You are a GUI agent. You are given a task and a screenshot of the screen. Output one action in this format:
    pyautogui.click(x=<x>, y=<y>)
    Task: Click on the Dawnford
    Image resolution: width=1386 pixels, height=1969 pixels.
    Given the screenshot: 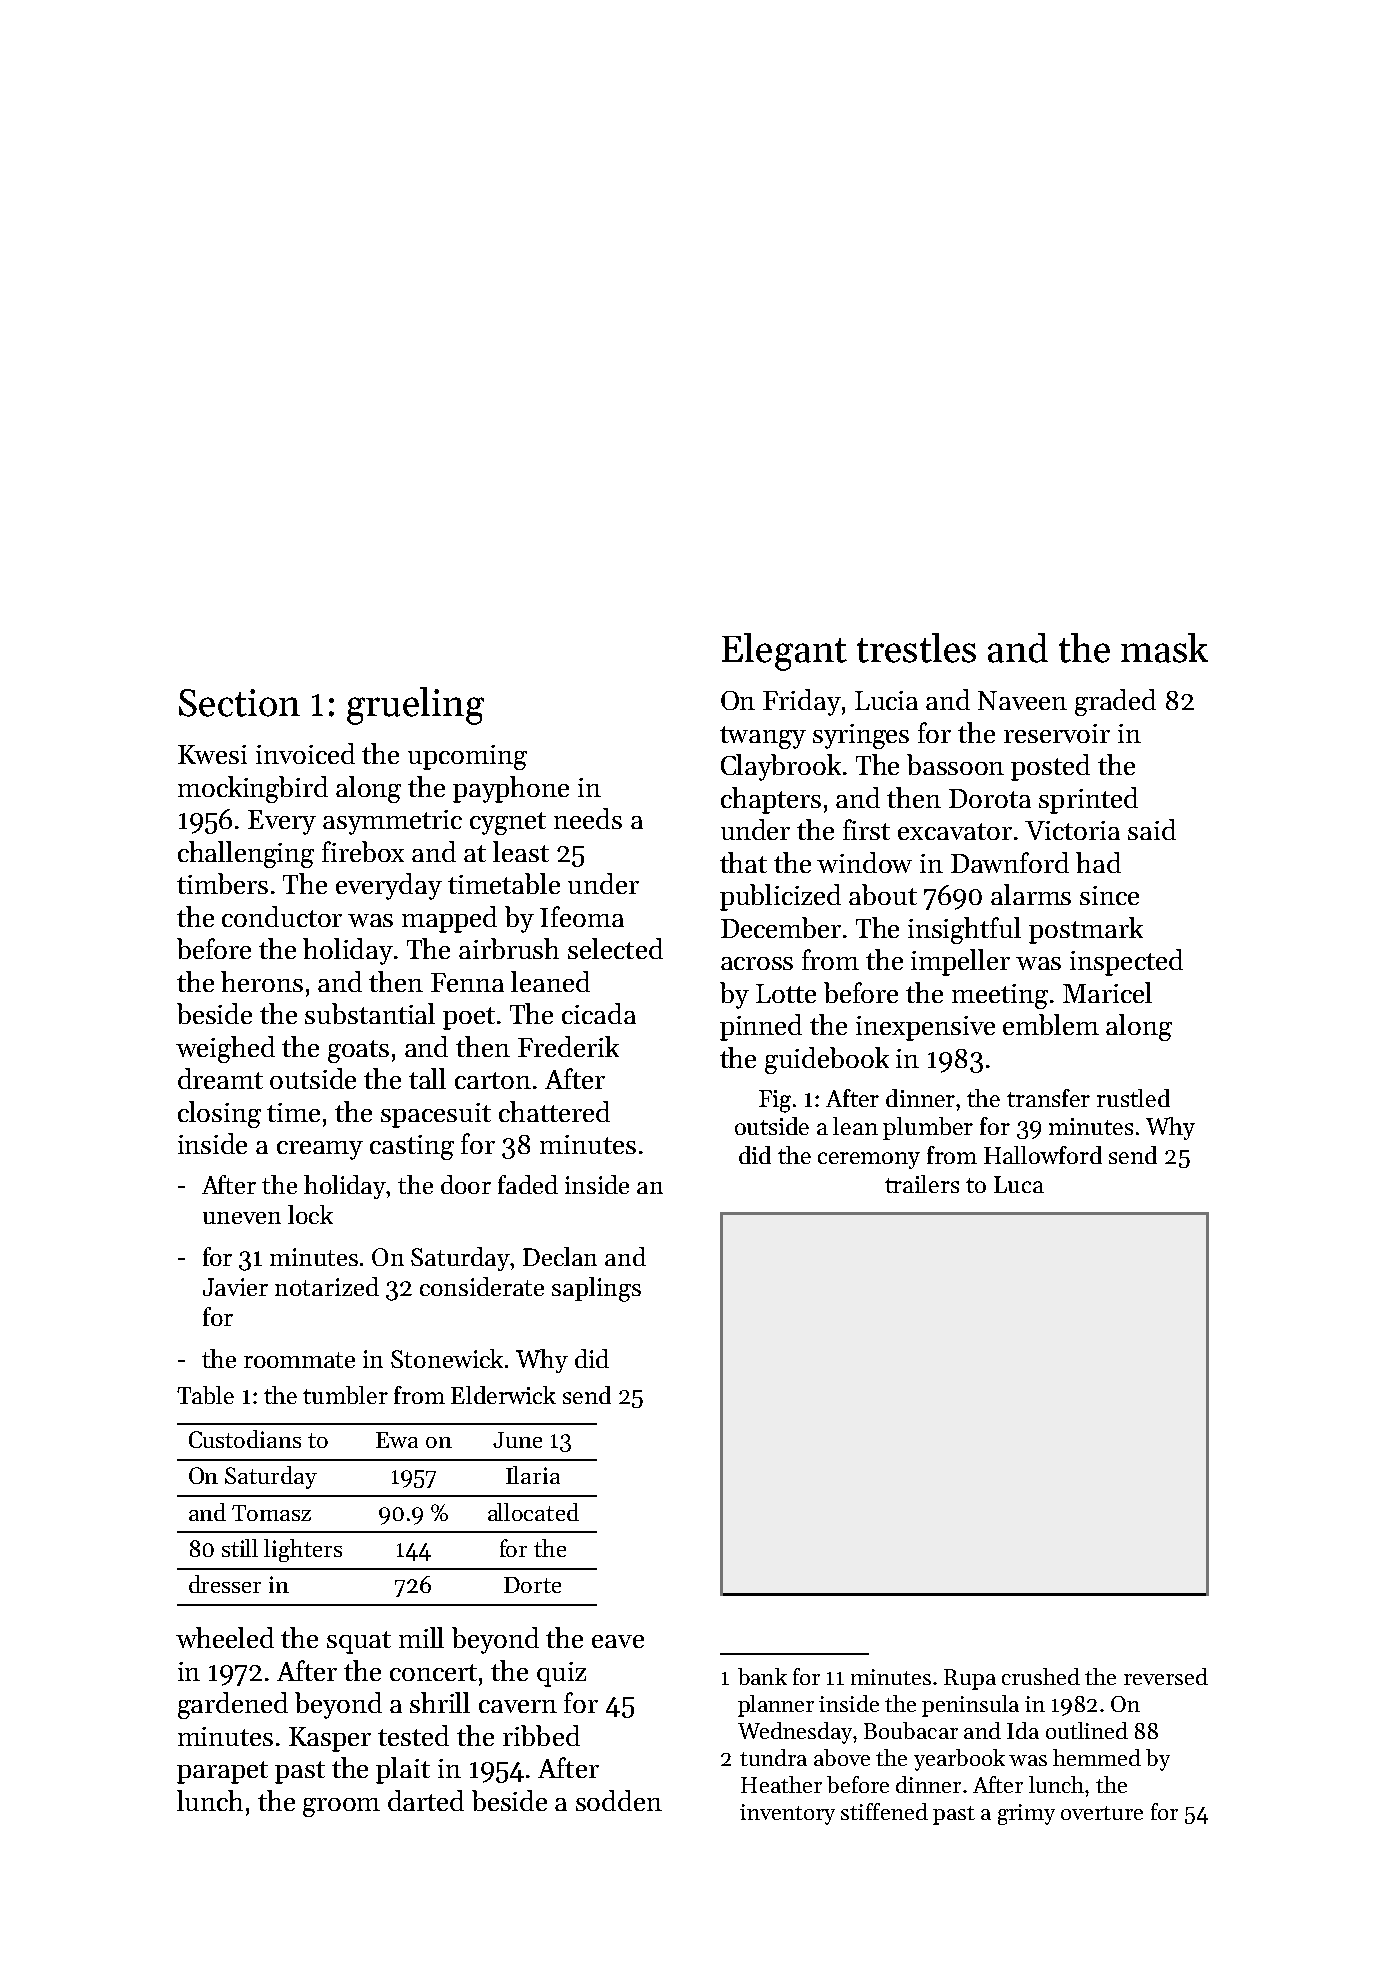 What is the action you would take?
    pyautogui.click(x=1010, y=862)
